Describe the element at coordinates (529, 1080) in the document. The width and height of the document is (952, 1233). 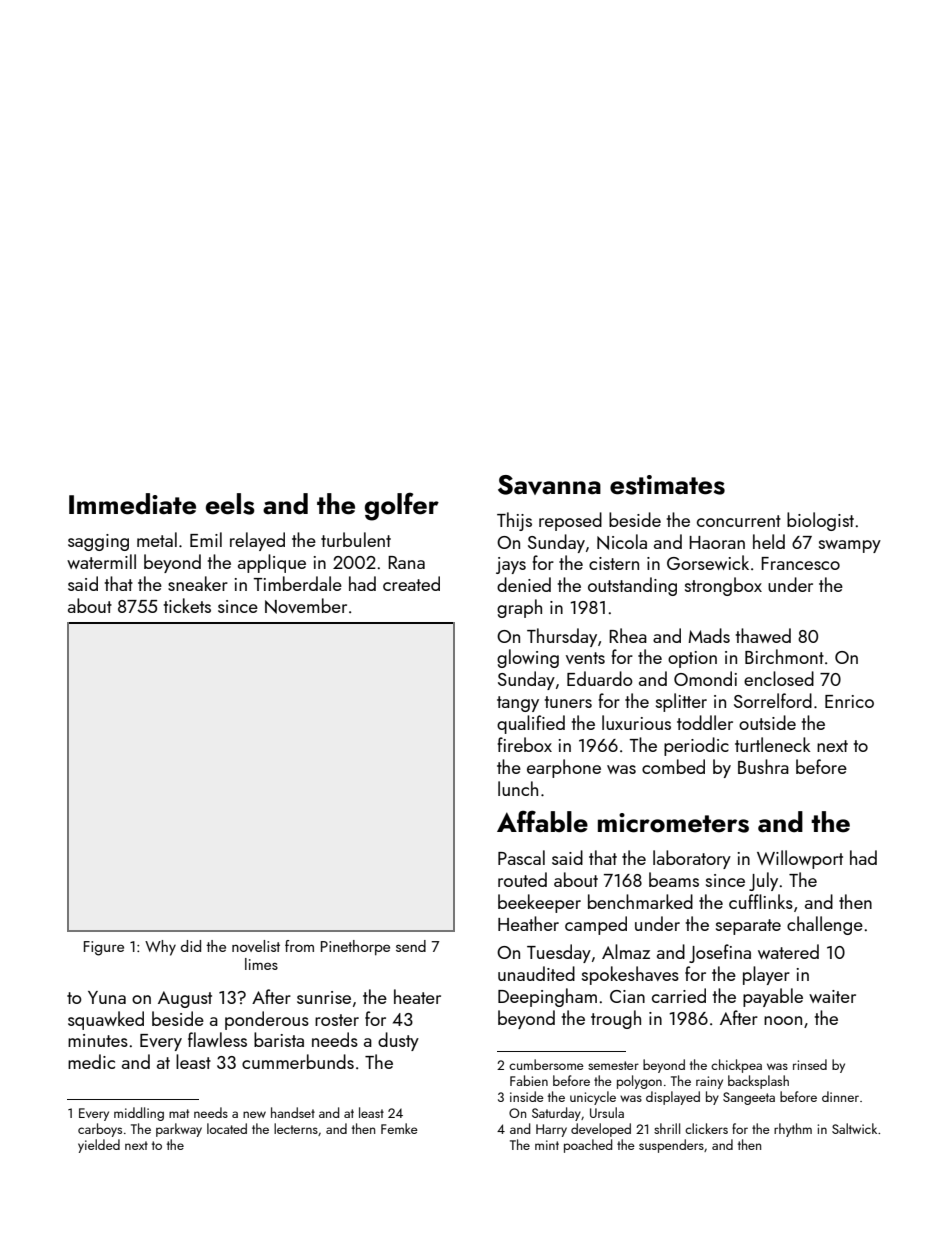
I see `Fabien` at that location.
